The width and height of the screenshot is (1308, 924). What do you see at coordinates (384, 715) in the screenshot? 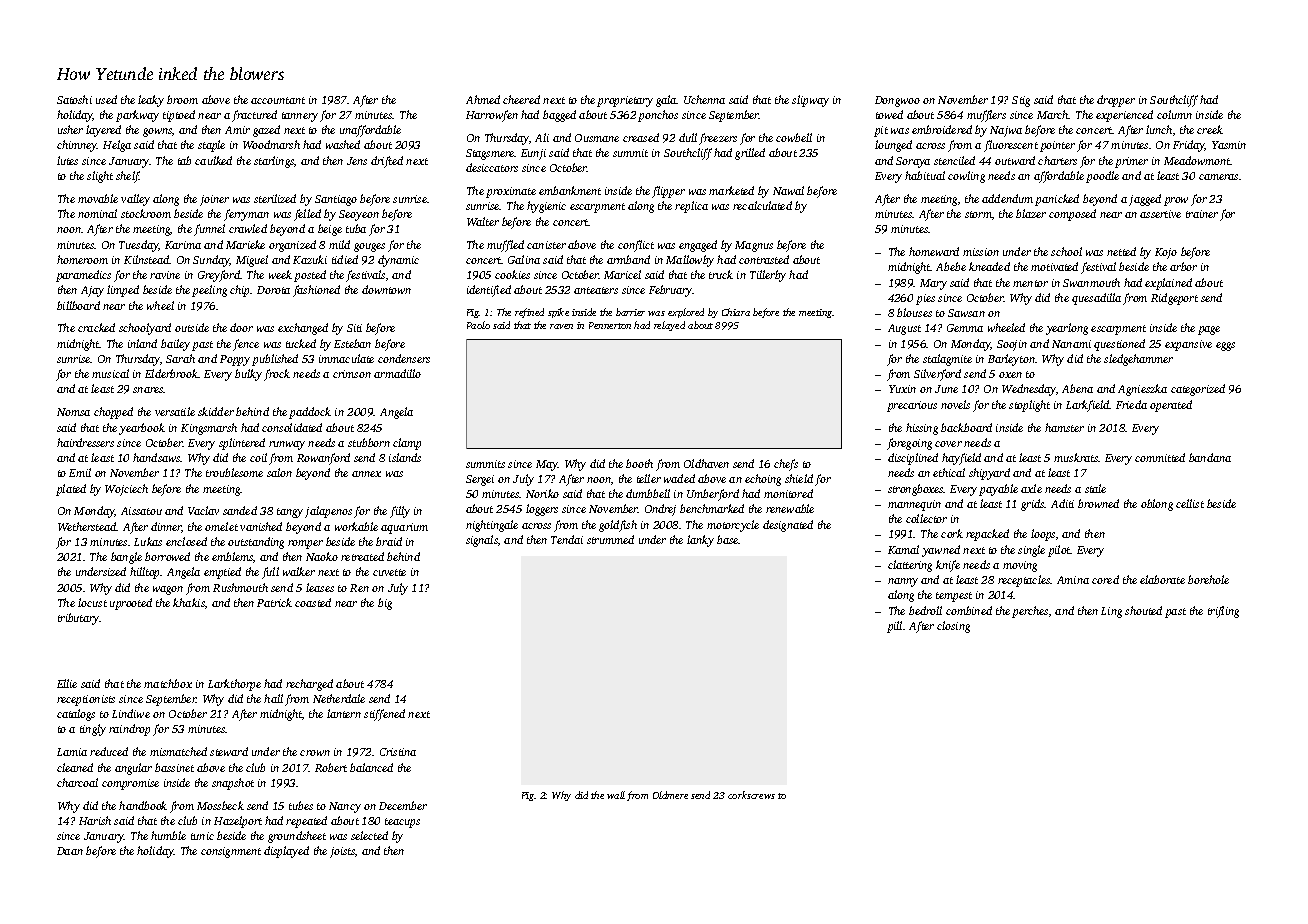
I see `stiffened` at bounding box center [384, 715].
